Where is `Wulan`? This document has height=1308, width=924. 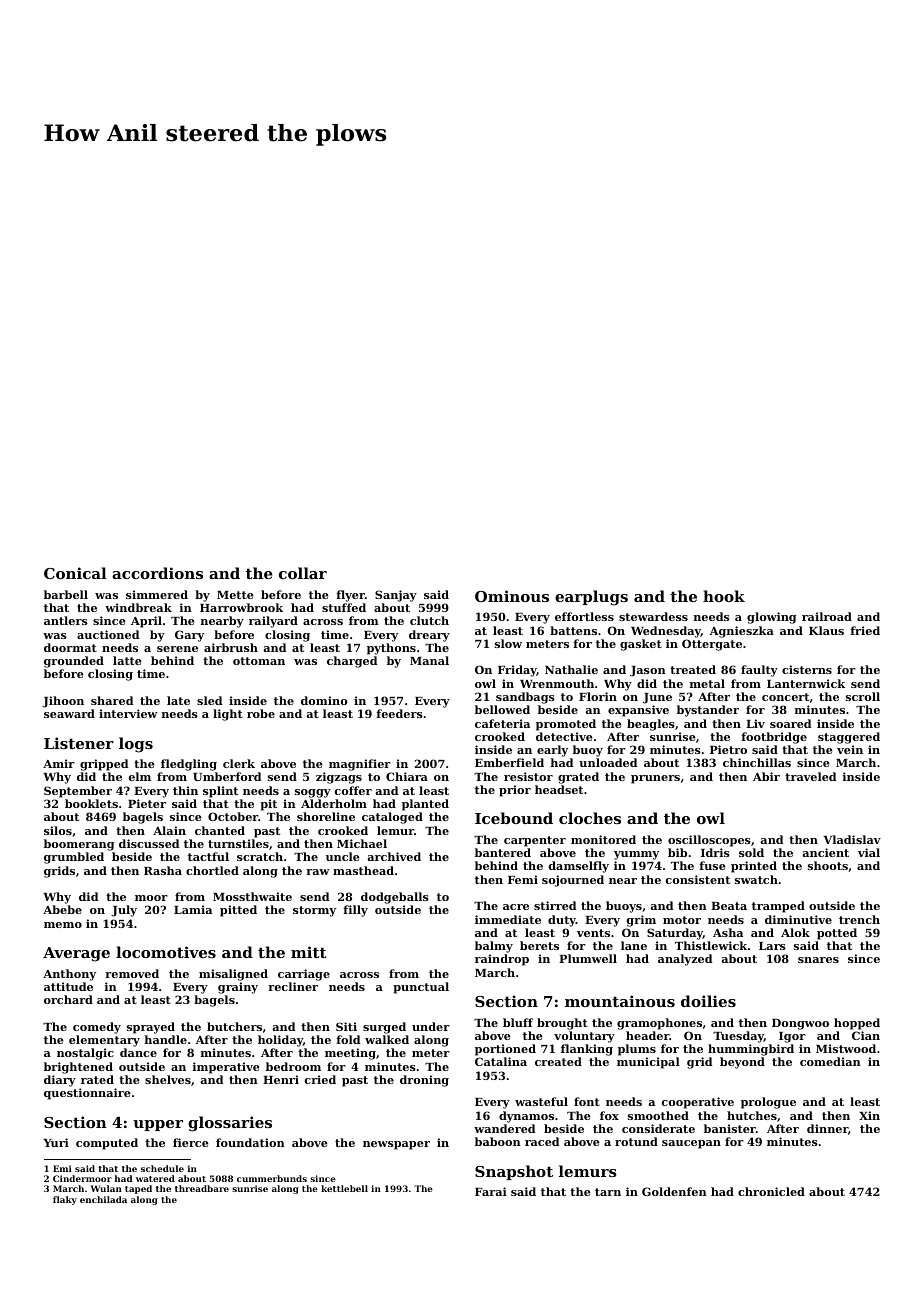
Wulan is located at coordinates (106, 1188).
